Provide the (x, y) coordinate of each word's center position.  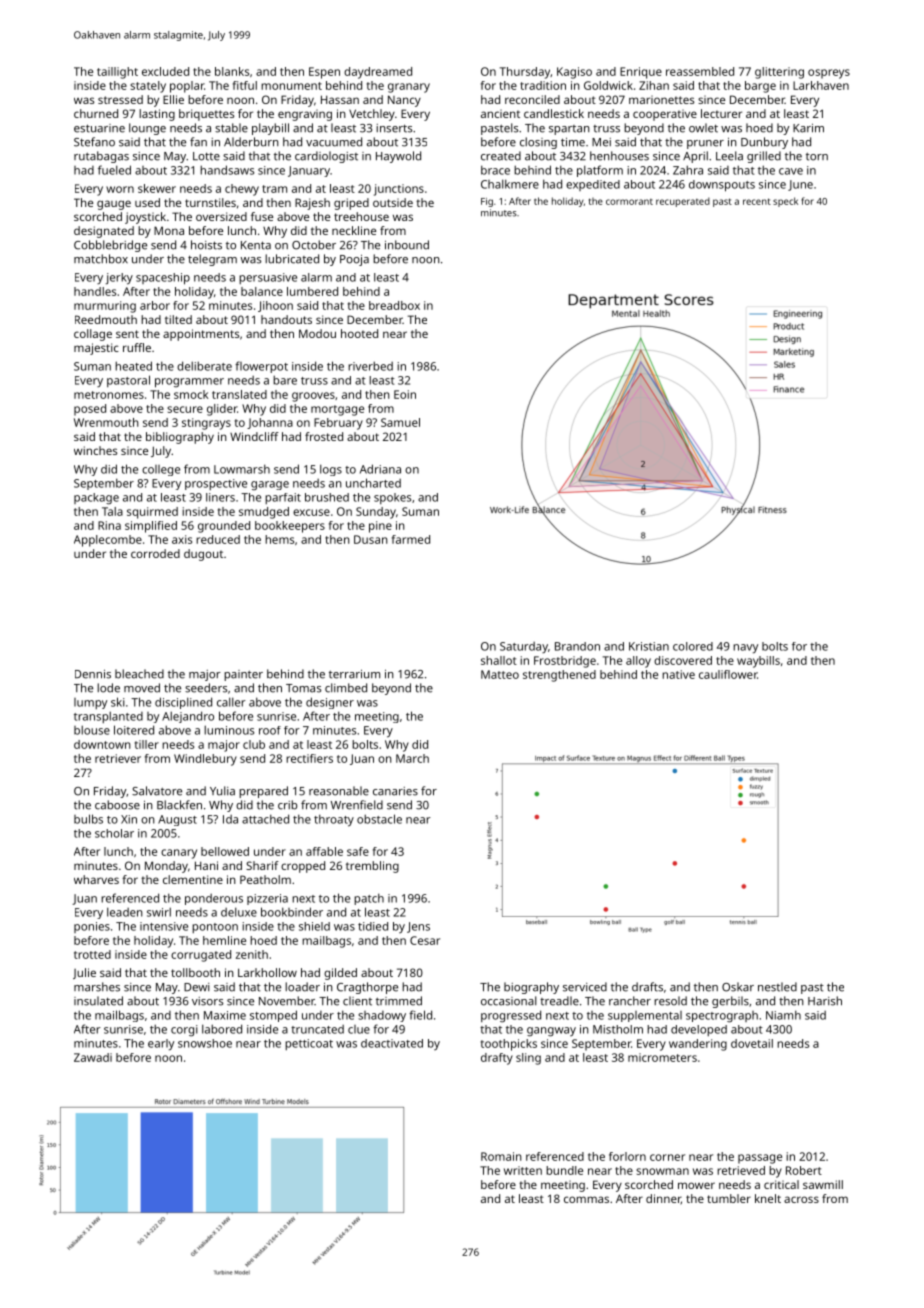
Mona (169, 230)
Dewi (197, 987)
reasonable (339, 791)
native (678, 674)
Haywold (398, 157)
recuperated (683, 202)
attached (265, 819)
